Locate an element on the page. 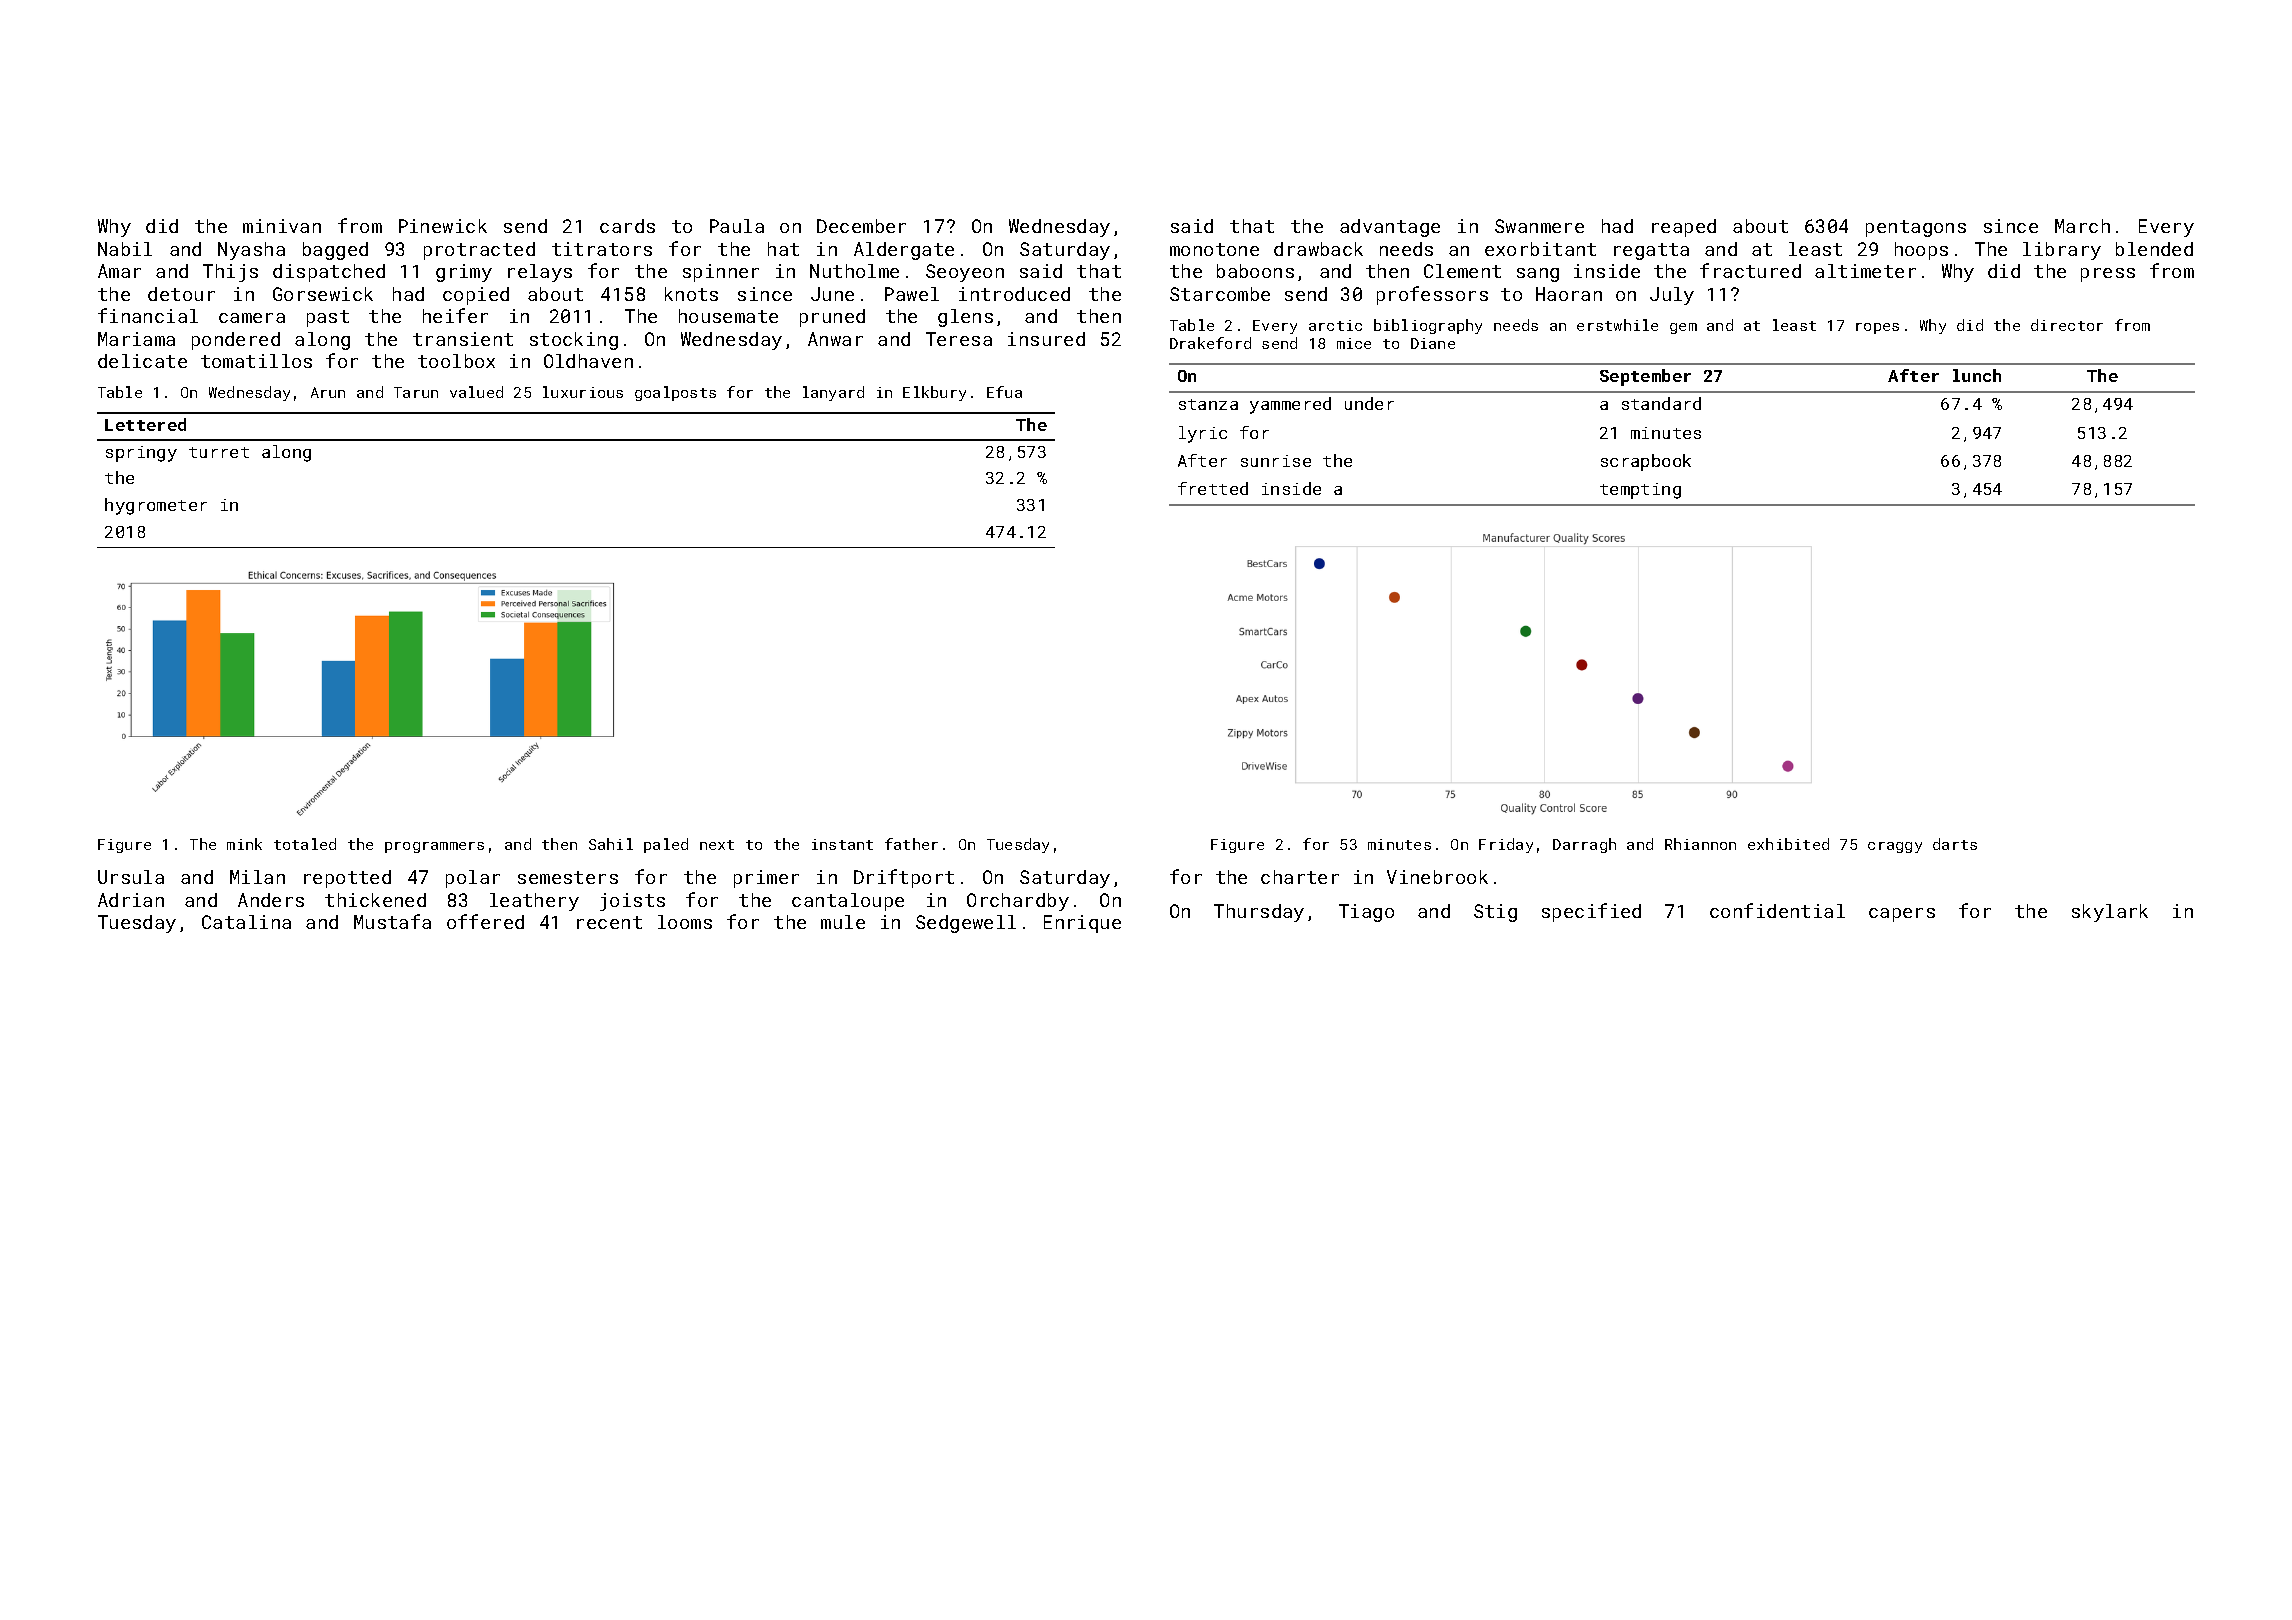  mink is located at coordinates (244, 844).
